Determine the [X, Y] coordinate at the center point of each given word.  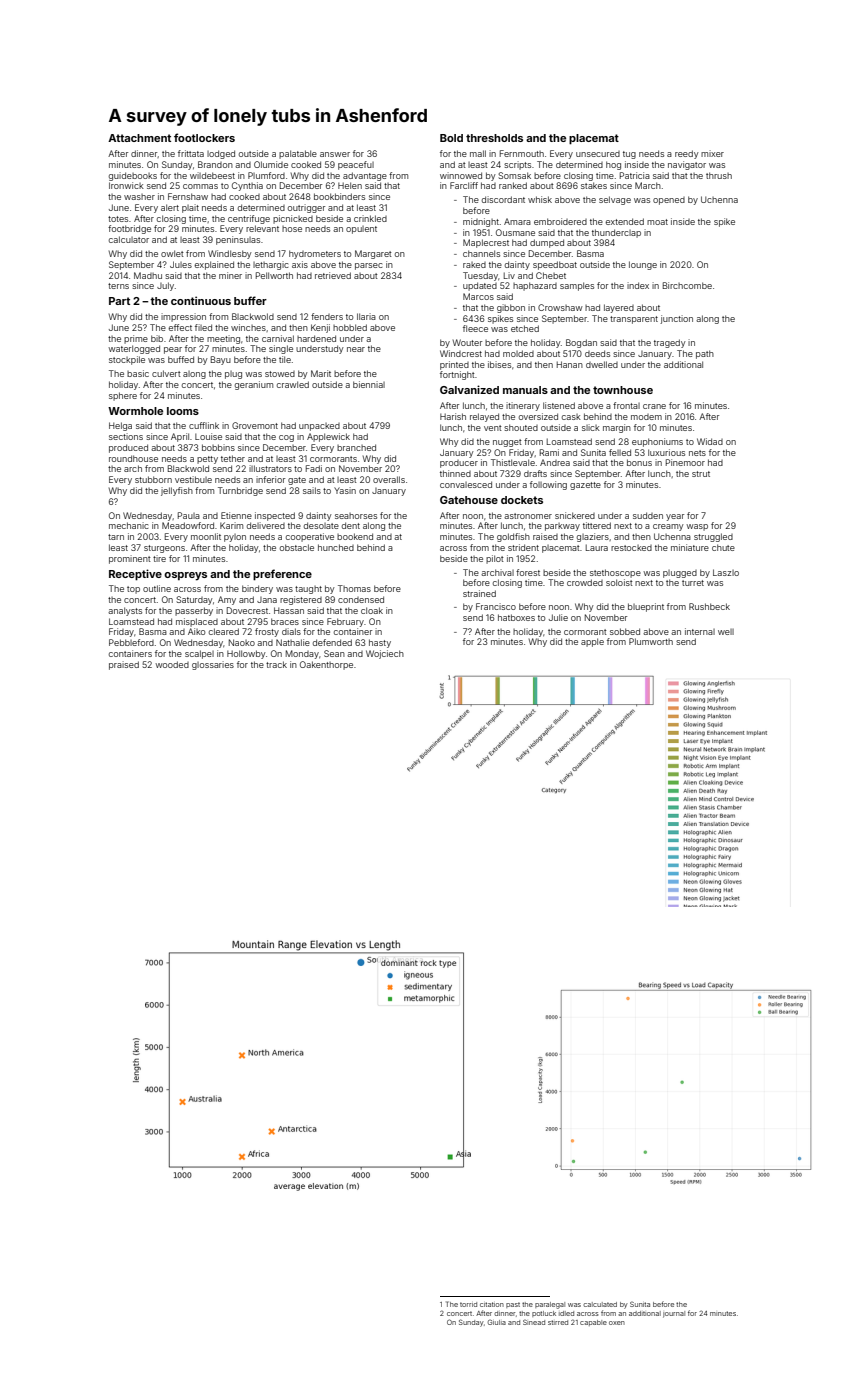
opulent [361, 230]
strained [479, 593]
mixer [712, 153]
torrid [468, 1304]
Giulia [497, 1322]
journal [674, 1314]
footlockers [204, 137]
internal [700, 631]
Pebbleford [131, 642]
